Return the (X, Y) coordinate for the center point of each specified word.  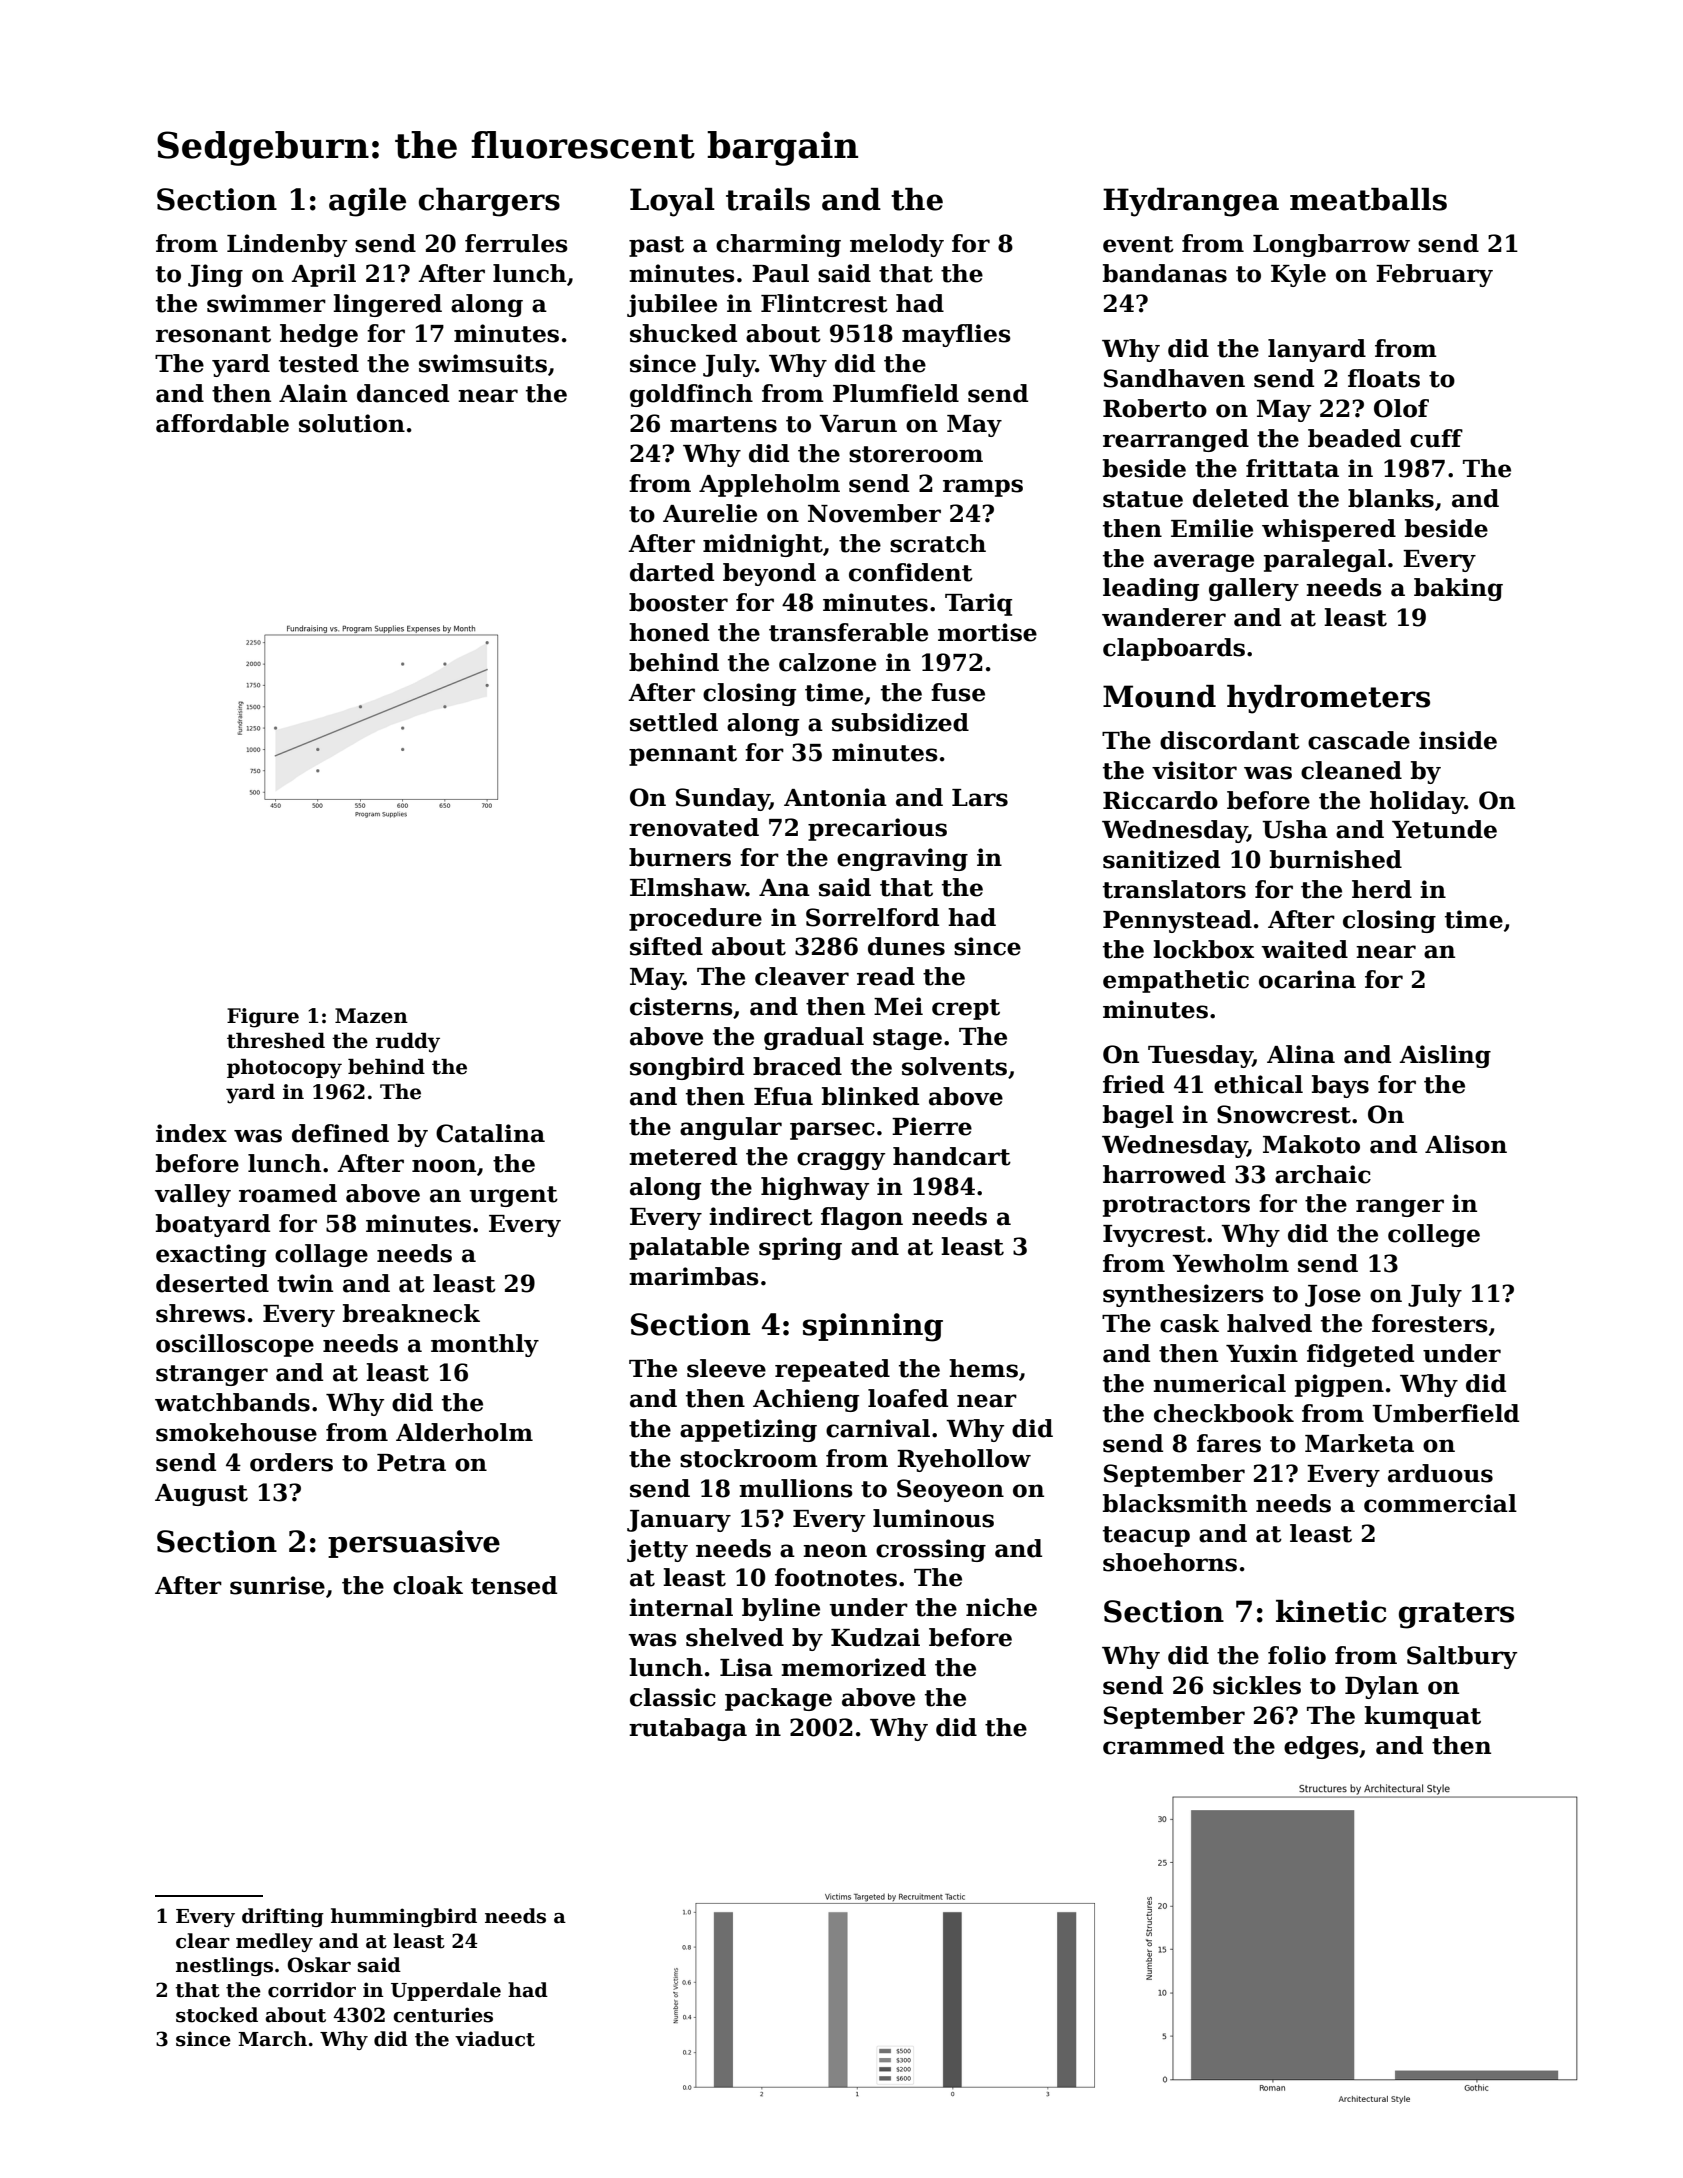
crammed (1163, 1745)
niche (1001, 1607)
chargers (489, 202)
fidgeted (1360, 1355)
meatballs (1368, 199)
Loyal (672, 202)
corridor (312, 1990)
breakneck (411, 1313)
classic (673, 1697)
